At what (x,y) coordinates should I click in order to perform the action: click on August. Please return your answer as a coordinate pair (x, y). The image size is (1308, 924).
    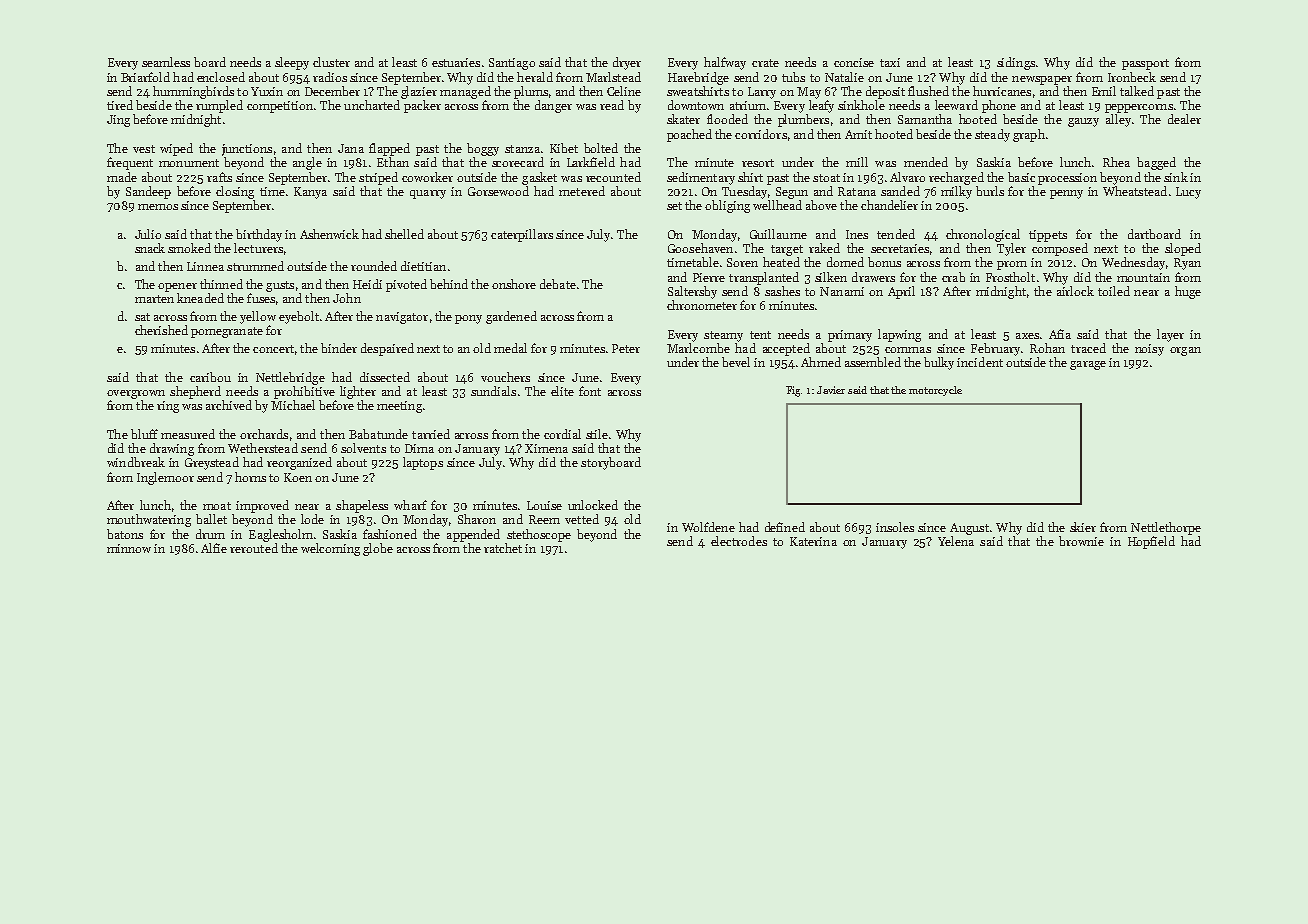
    Looking at the image, I should click on (969, 529).
